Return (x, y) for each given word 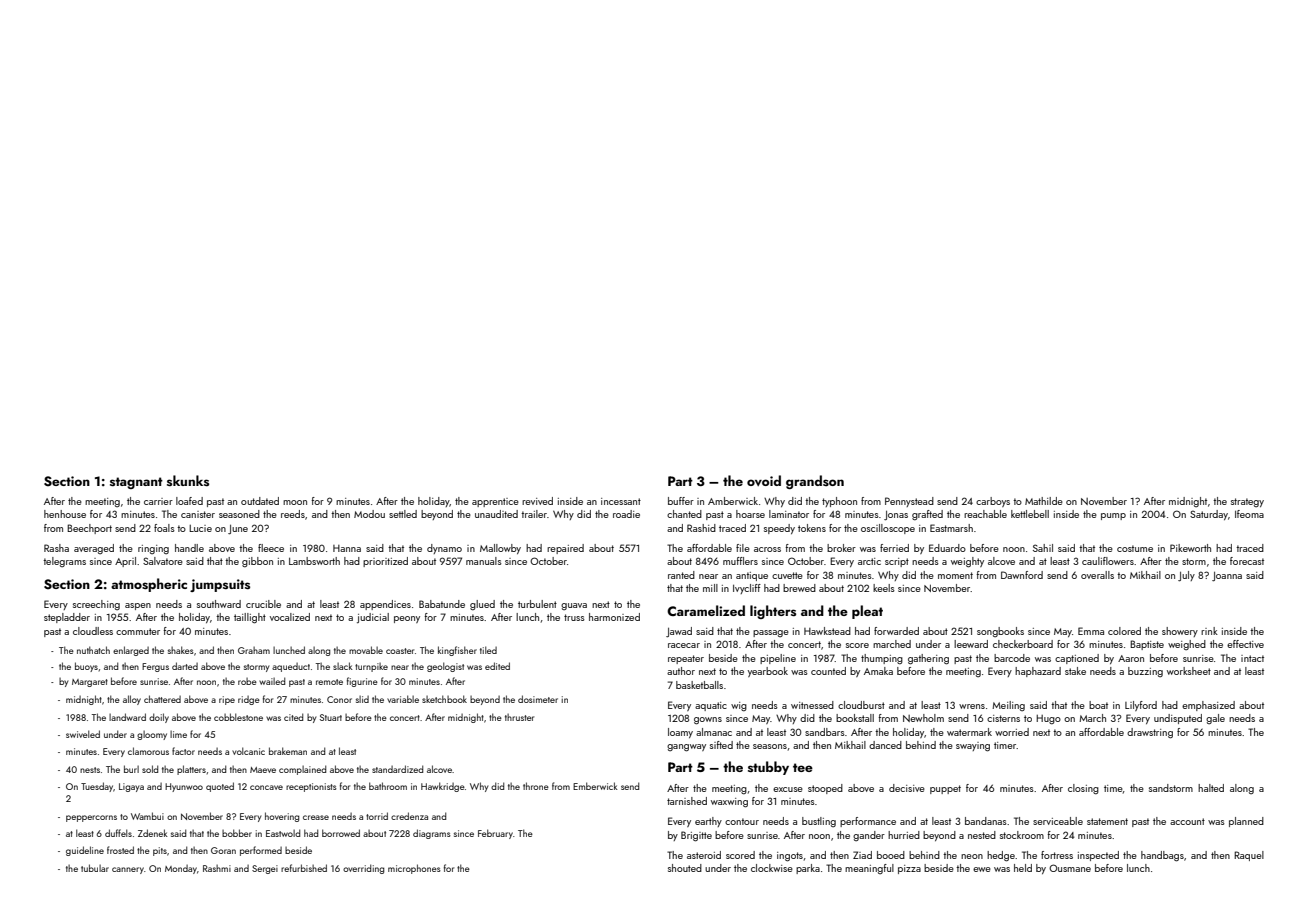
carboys (993, 502)
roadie (626, 514)
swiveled (83, 734)
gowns (708, 721)
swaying (973, 747)
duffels (118, 833)
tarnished (687, 801)
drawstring (1150, 733)
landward (127, 717)
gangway (686, 748)
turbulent (537, 604)
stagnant (136, 483)
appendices (385, 605)
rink (1209, 631)
